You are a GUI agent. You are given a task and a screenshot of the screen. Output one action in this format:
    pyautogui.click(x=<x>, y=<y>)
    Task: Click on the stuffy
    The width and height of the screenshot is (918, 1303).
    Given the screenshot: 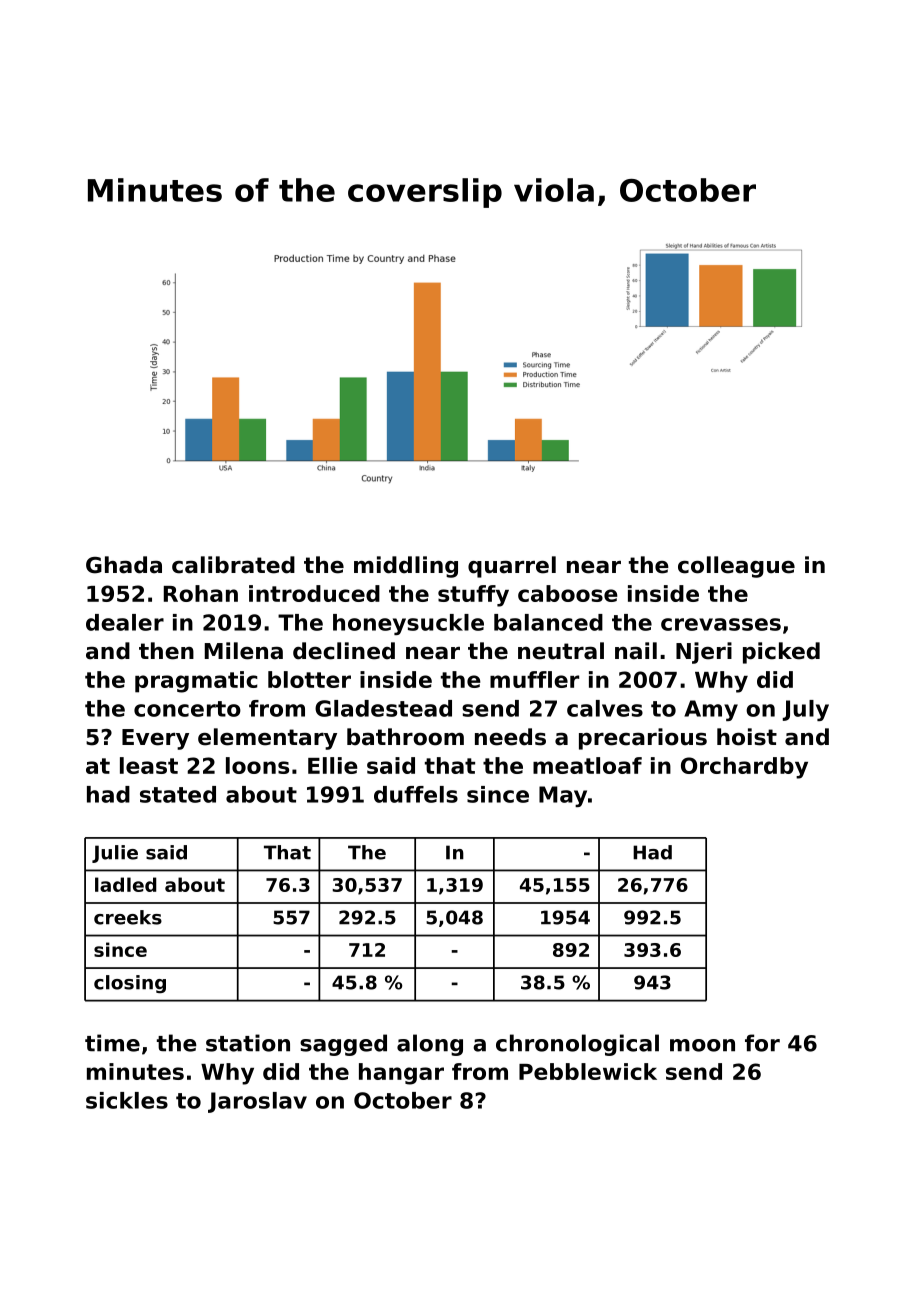 What is the action you would take?
    pyautogui.click(x=473, y=596)
